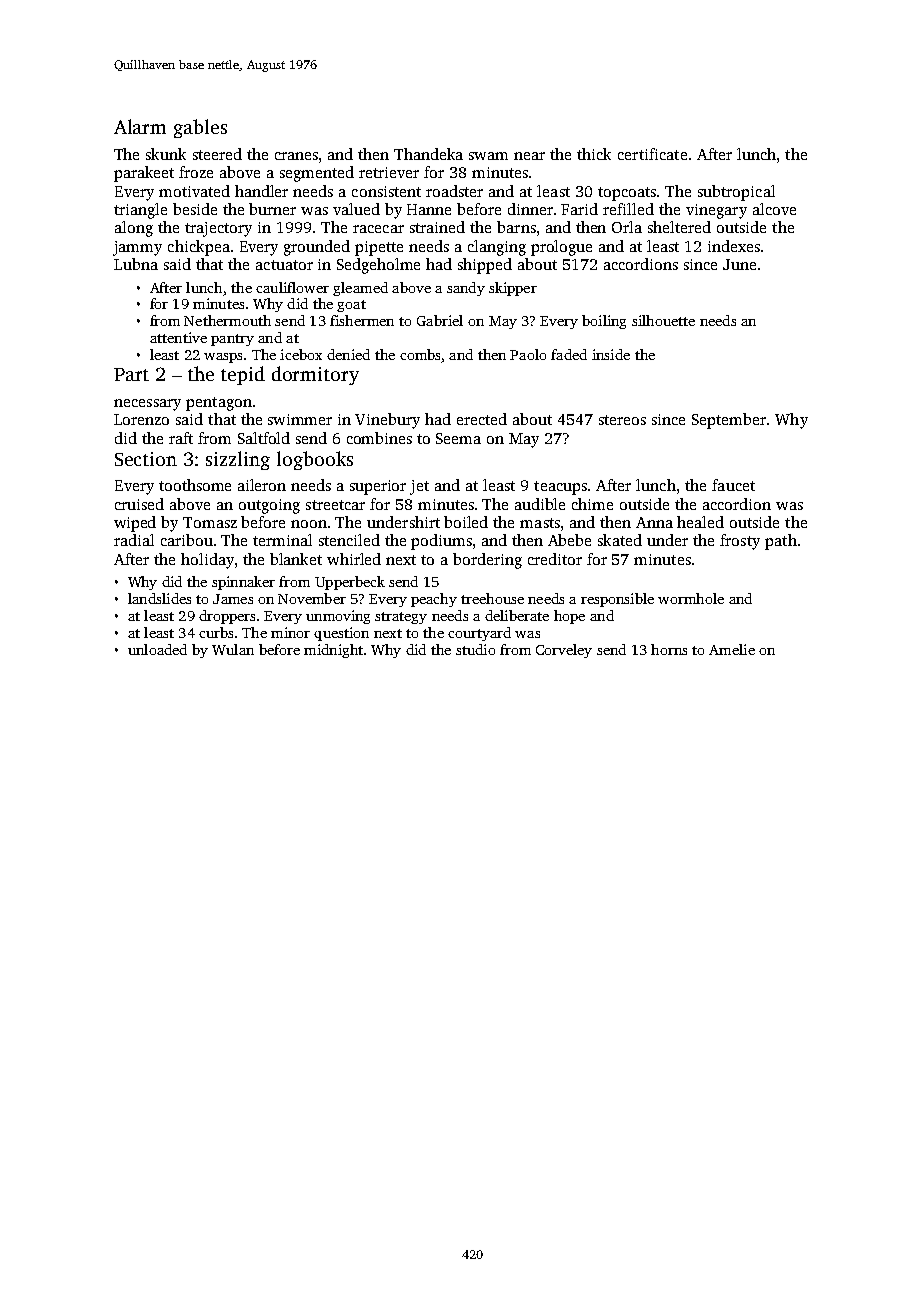 The width and height of the image is (924, 1311). I want to click on September, so click(729, 421).
